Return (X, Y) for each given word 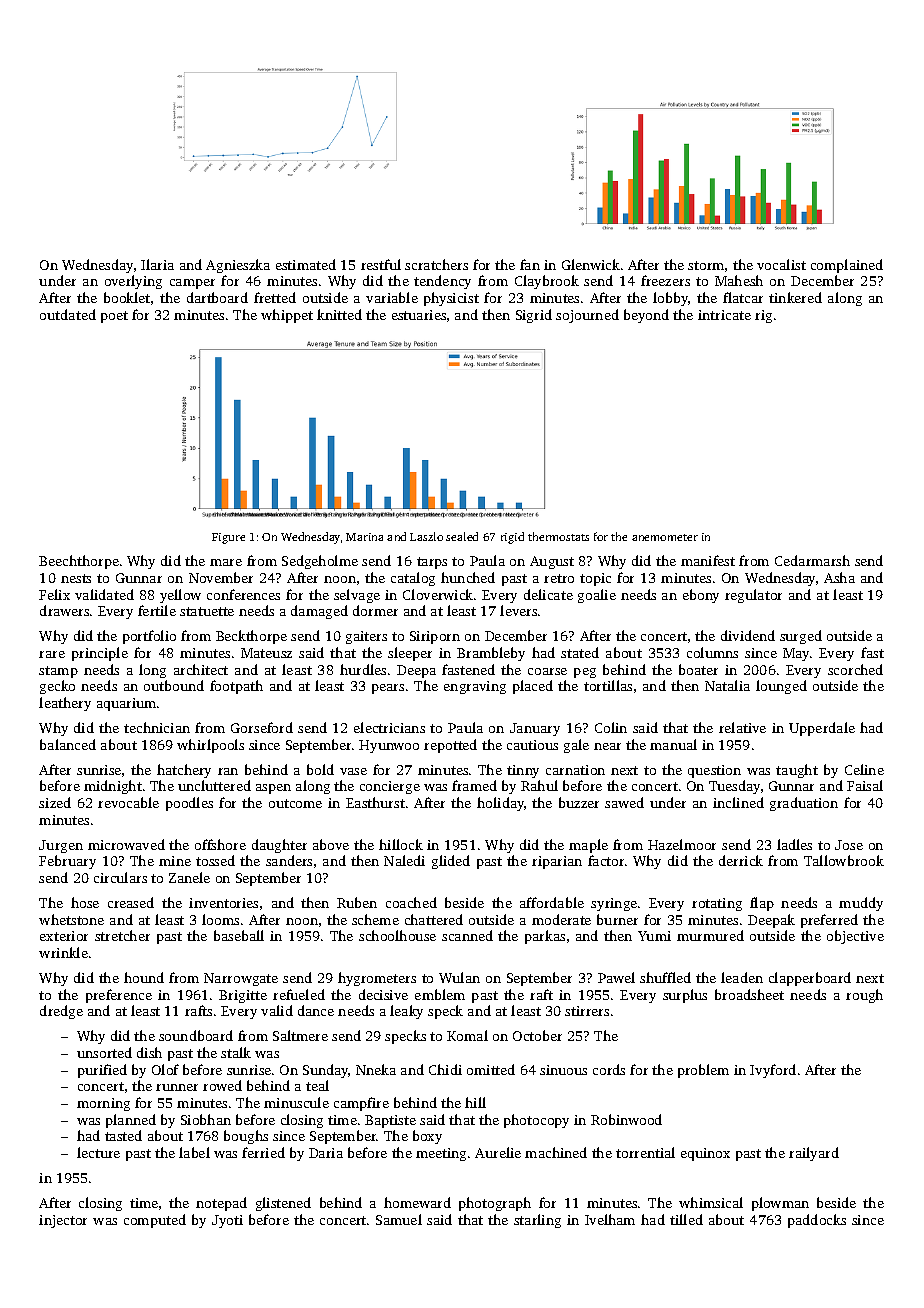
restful (381, 264)
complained (847, 266)
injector (63, 1221)
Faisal (865, 785)
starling (537, 1221)
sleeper (410, 654)
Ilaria (157, 264)
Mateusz (266, 653)
